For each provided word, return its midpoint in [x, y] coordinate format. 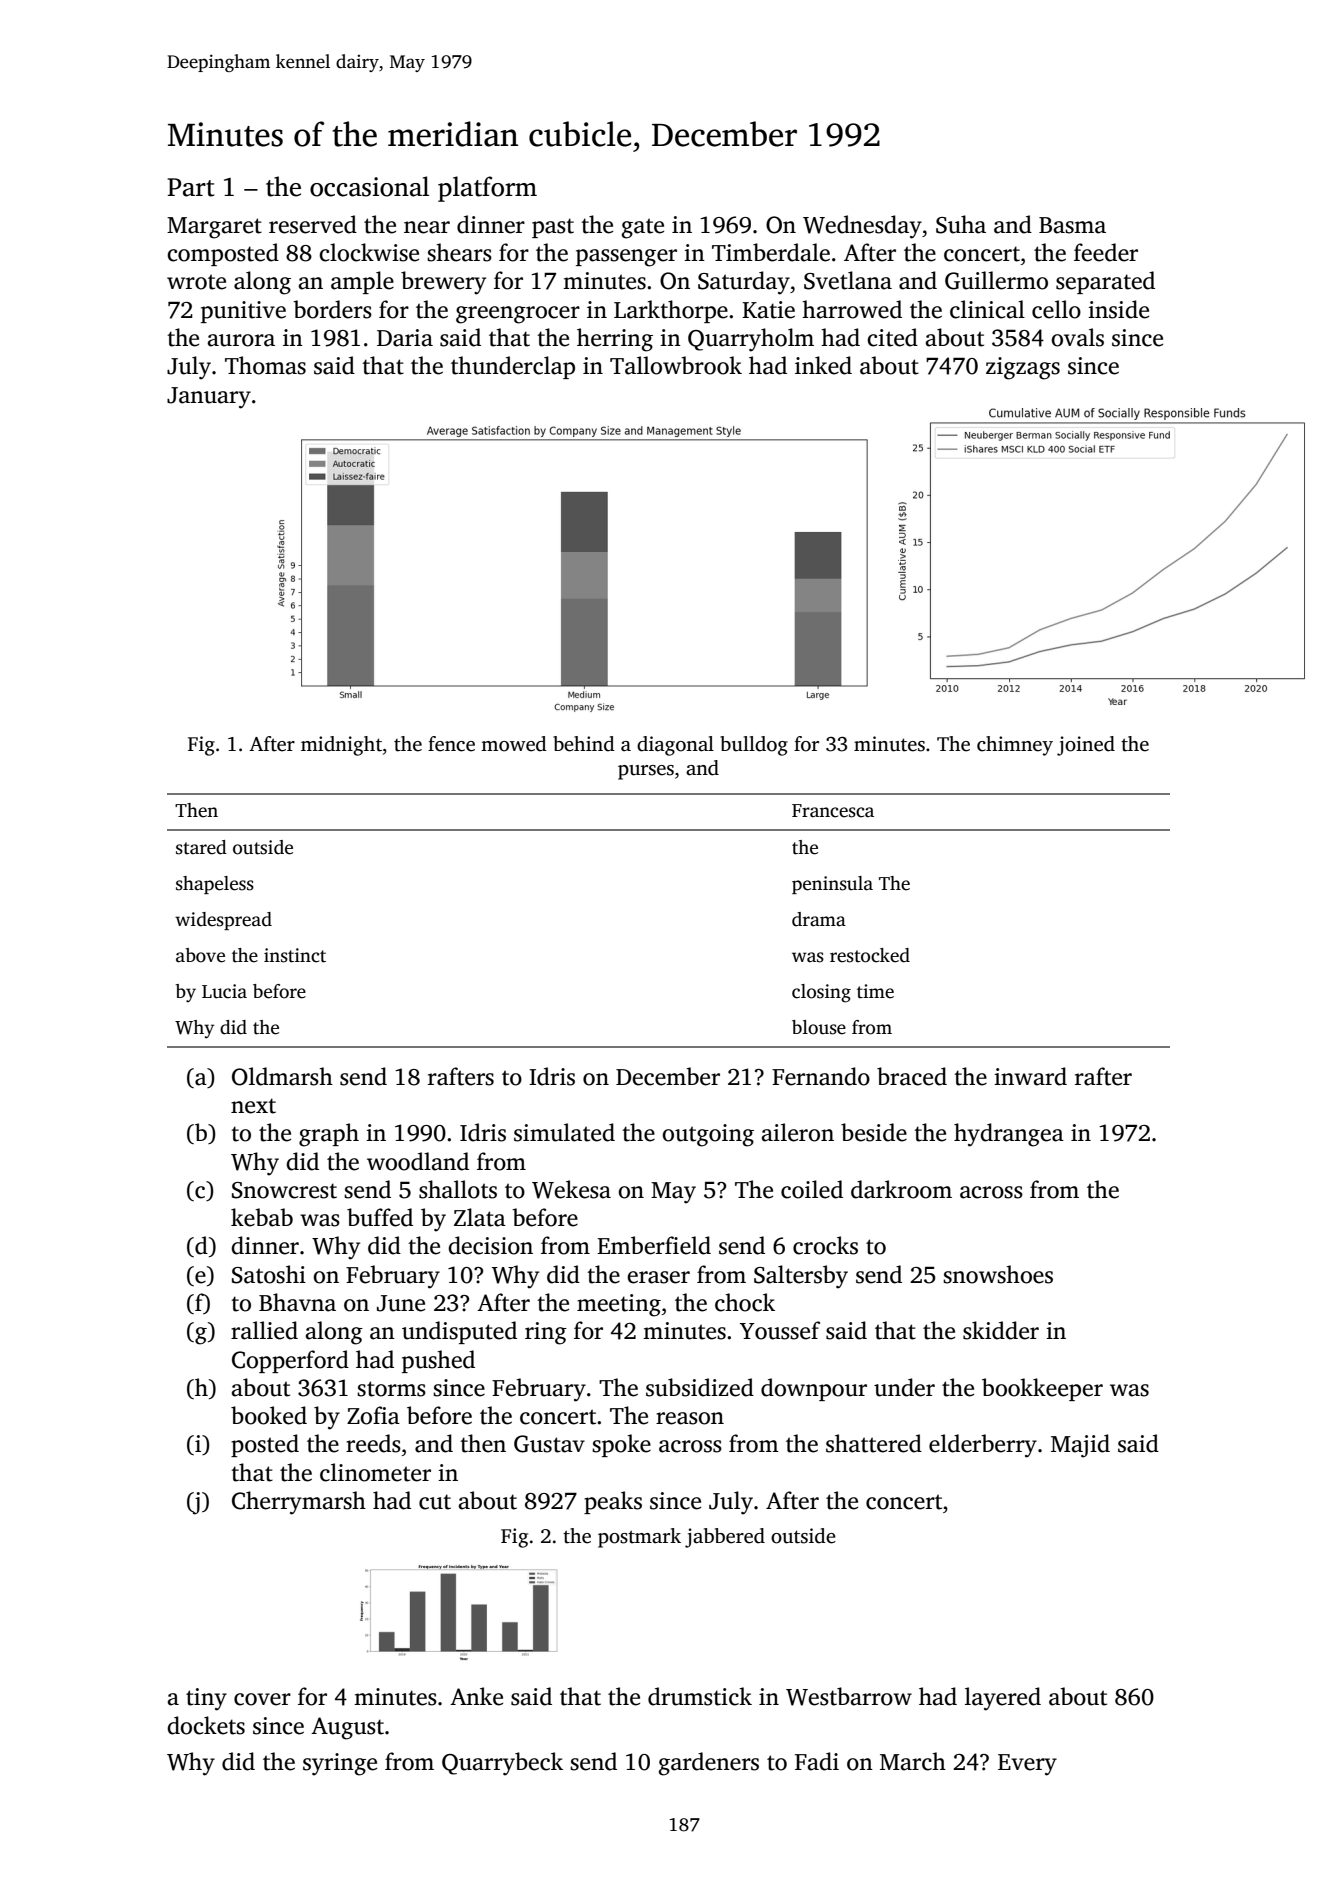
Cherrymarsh [299, 1503]
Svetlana [848, 280]
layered [1003, 1699]
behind [584, 744]
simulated [564, 1132]
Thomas [265, 365]
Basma [1072, 225]
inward [1030, 1076]
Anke [476, 1696]
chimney [1015, 746]
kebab [262, 1217]
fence [451, 744]
